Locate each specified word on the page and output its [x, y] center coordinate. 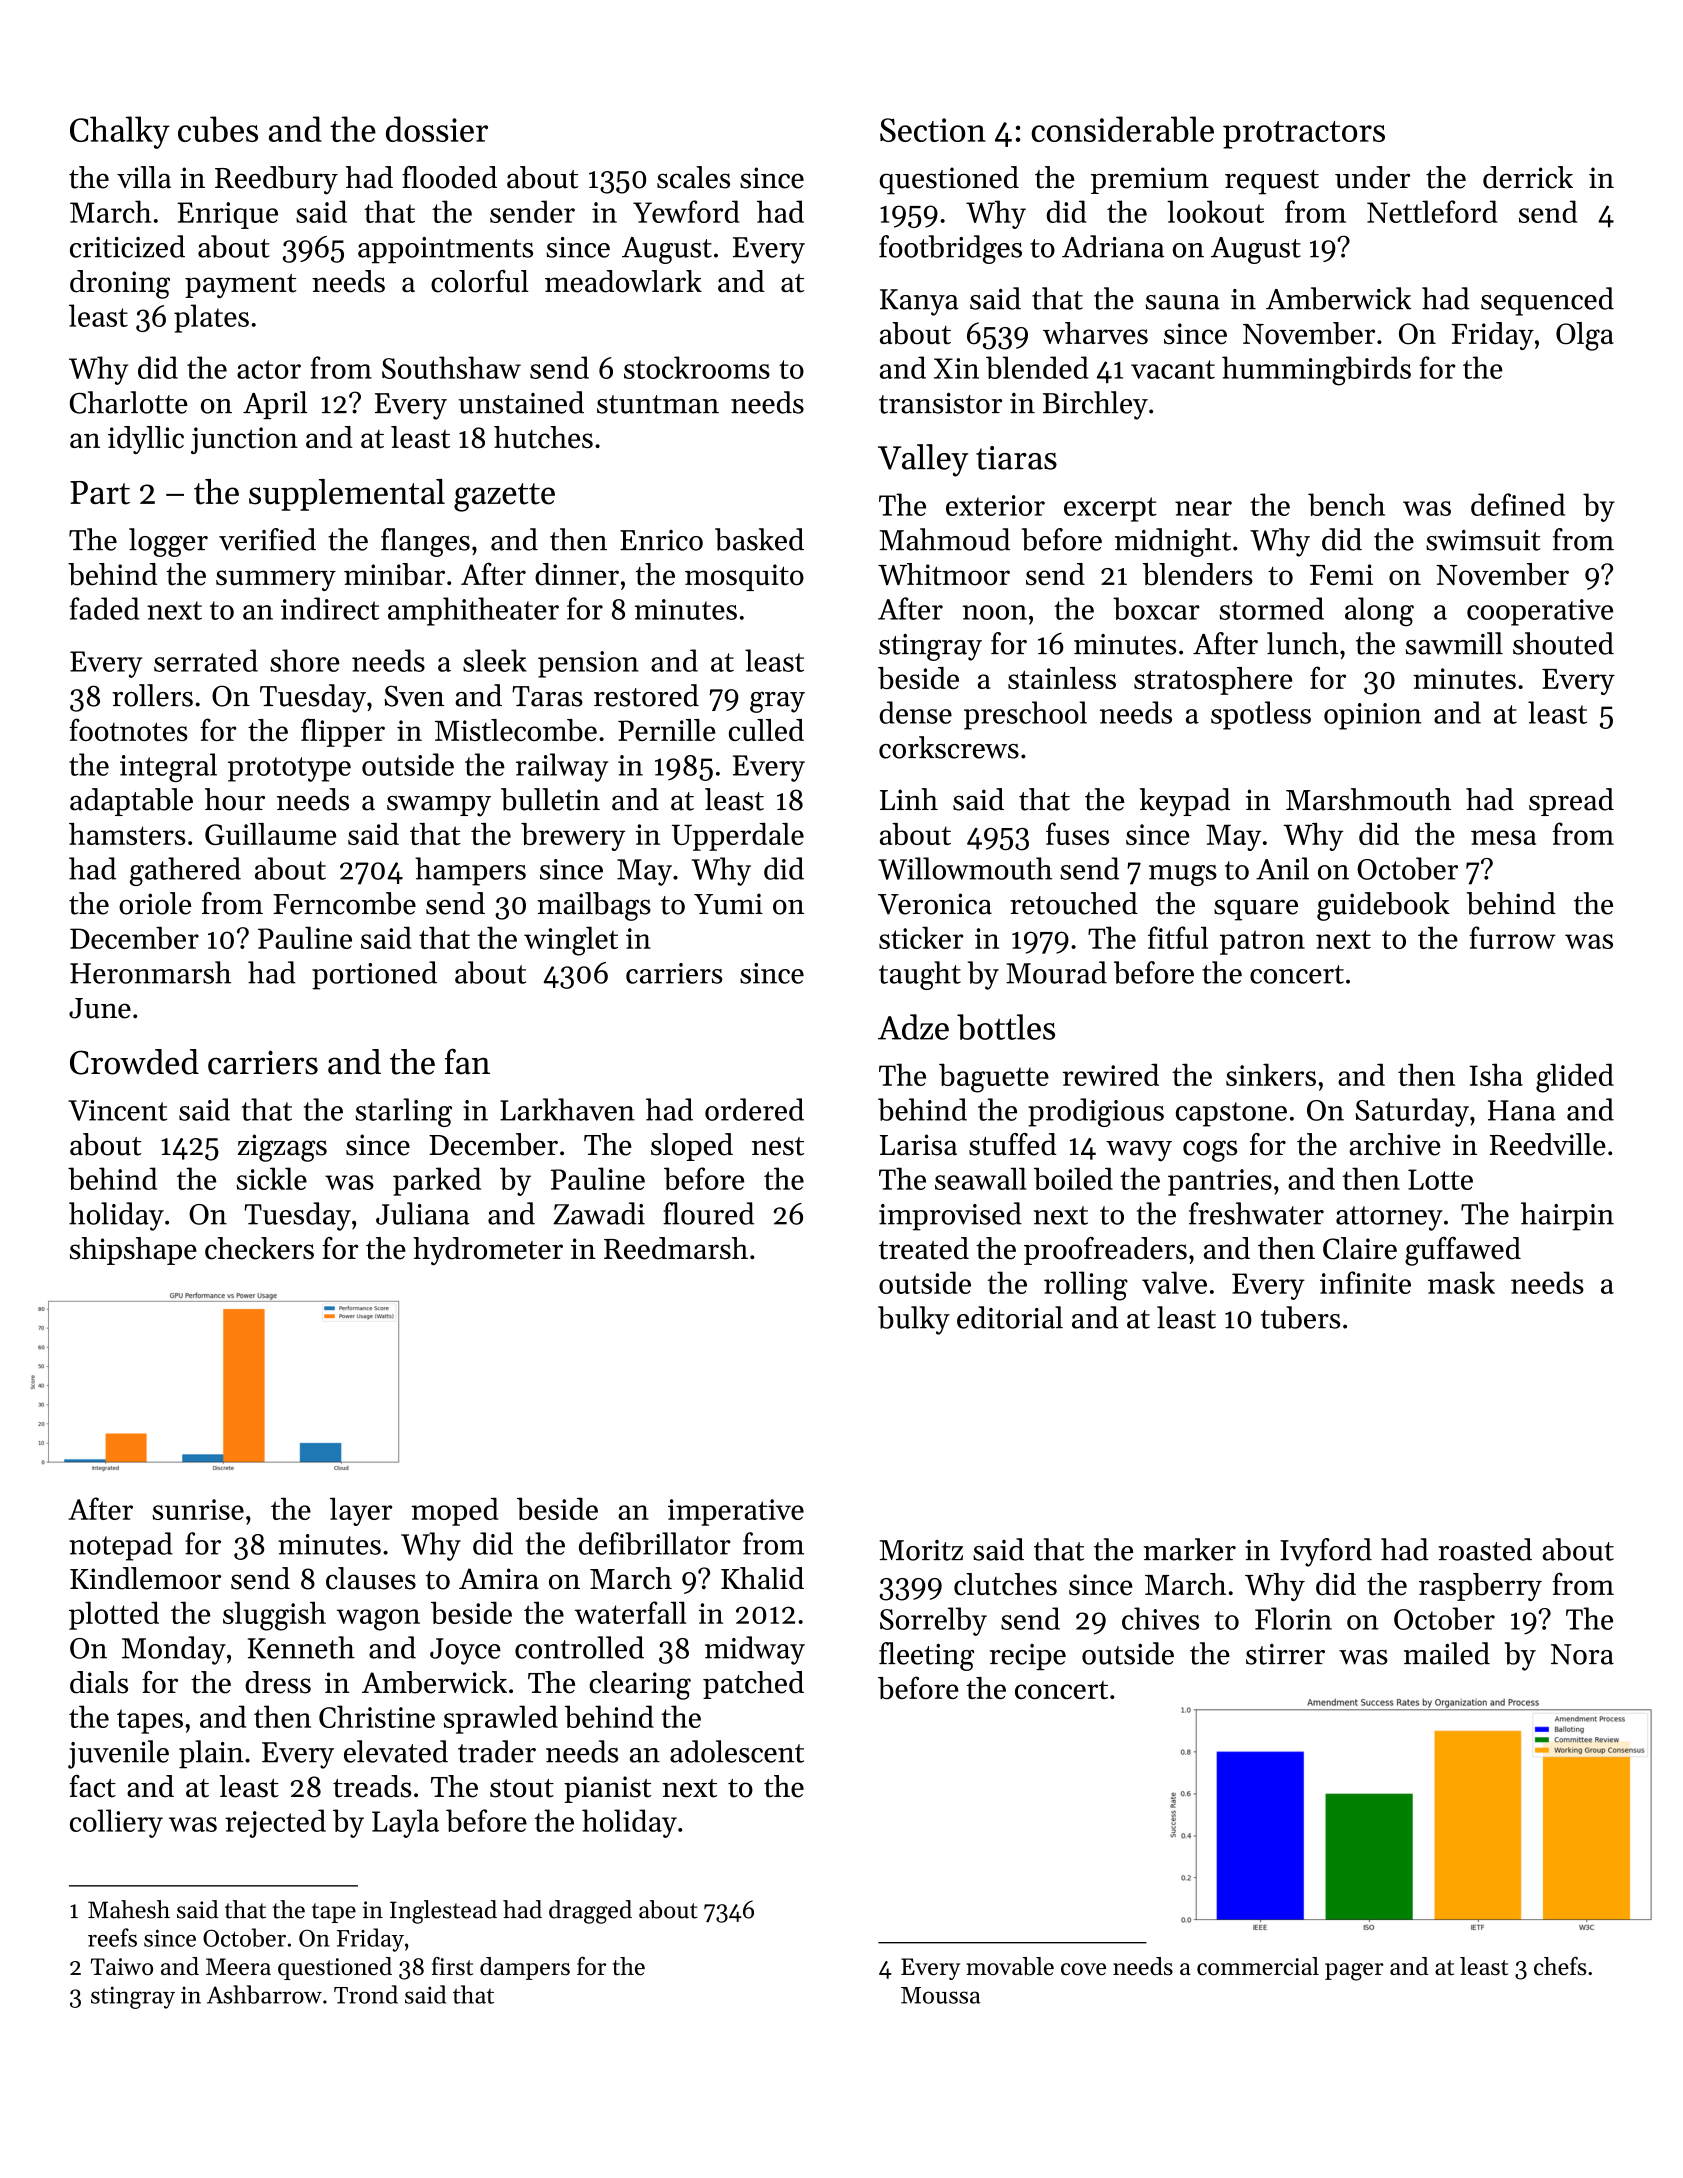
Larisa [918, 1145]
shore [305, 660]
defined [1518, 504]
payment [241, 286]
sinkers [1271, 1074]
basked [759, 539]
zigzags [282, 1148]
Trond [366, 1994]
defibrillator [655, 1543]
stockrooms [697, 367]
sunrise [198, 1509]
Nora [1582, 1654]
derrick [1528, 177]
